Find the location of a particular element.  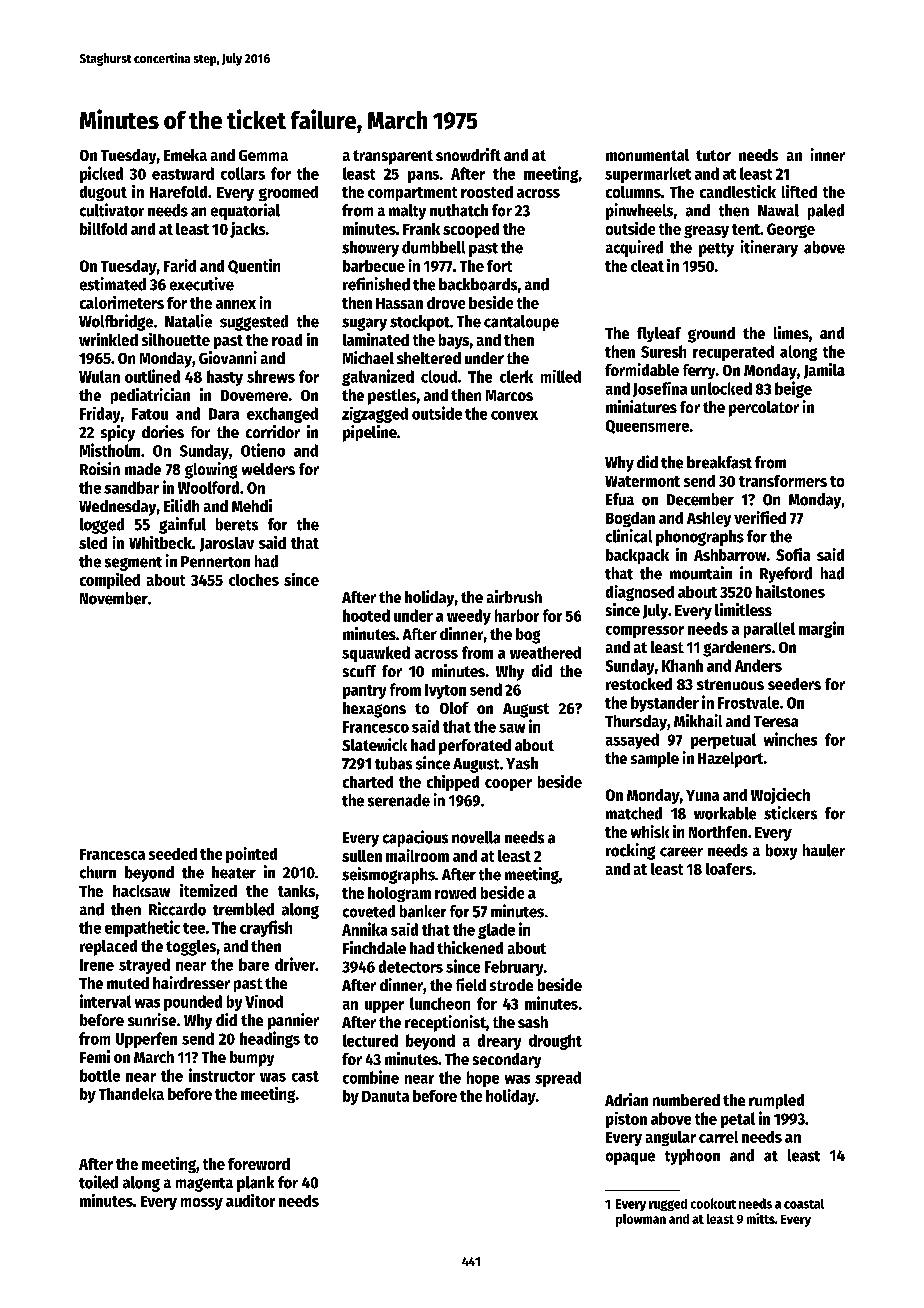

glade is located at coordinates (496, 931).
